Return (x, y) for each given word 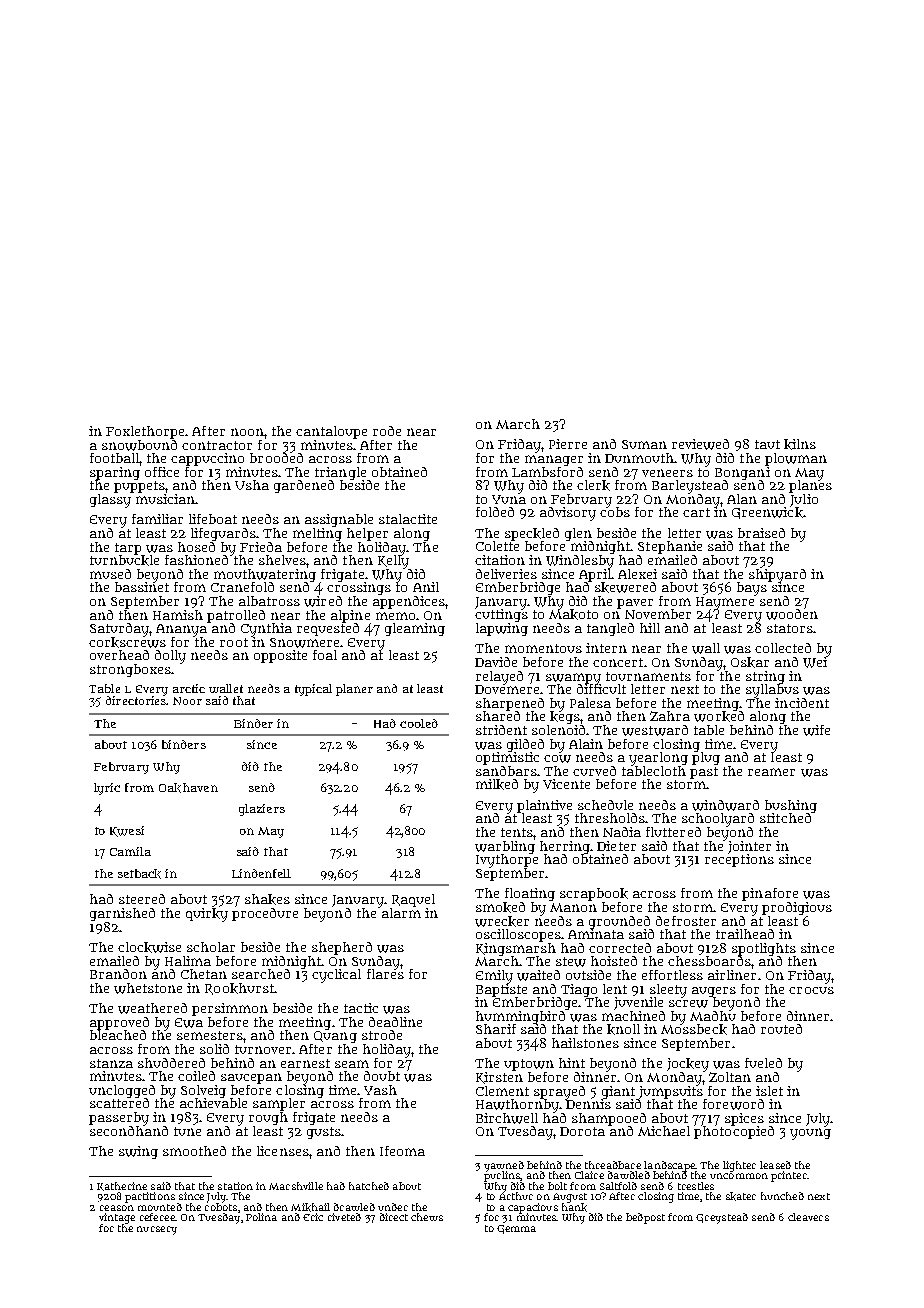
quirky (207, 915)
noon (247, 432)
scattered (119, 1103)
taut (767, 444)
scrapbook (594, 894)
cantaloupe (331, 432)
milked (497, 784)
